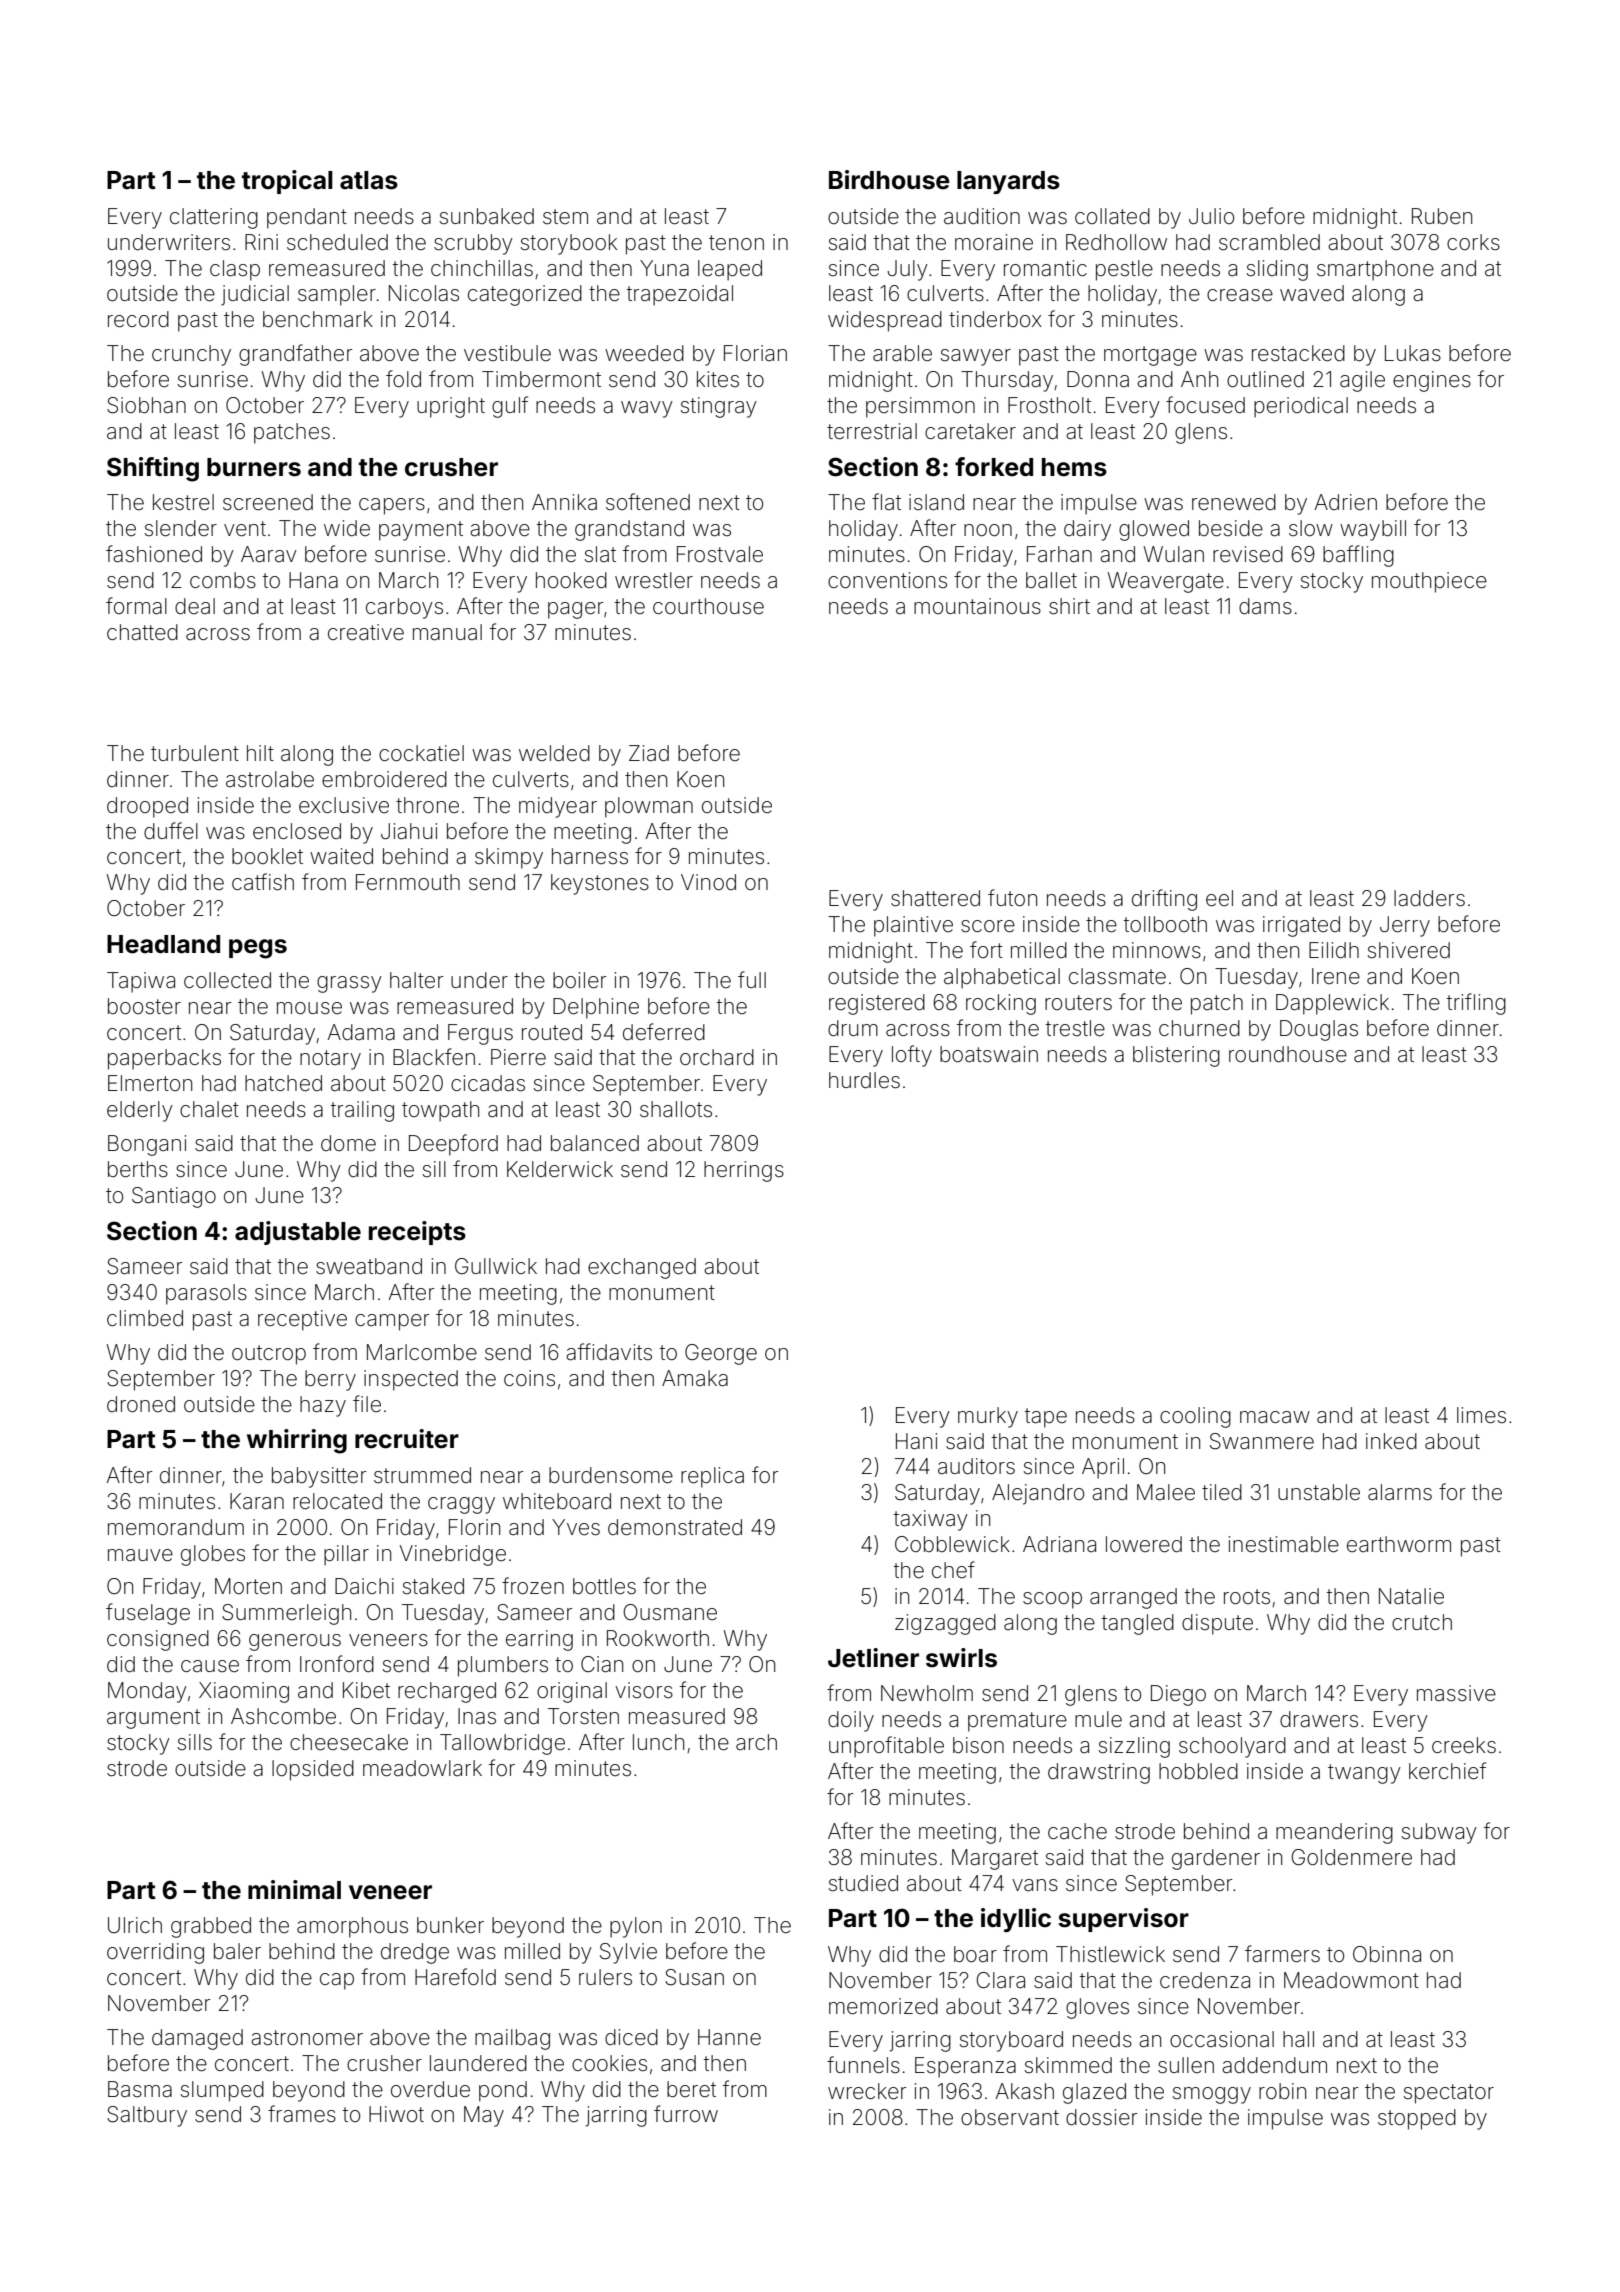 Image resolution: width=1620 pixels, height=2292 pixels. Describe the element at coordinates (214, 218) in the screenshot. I see `clattering` at that location.
